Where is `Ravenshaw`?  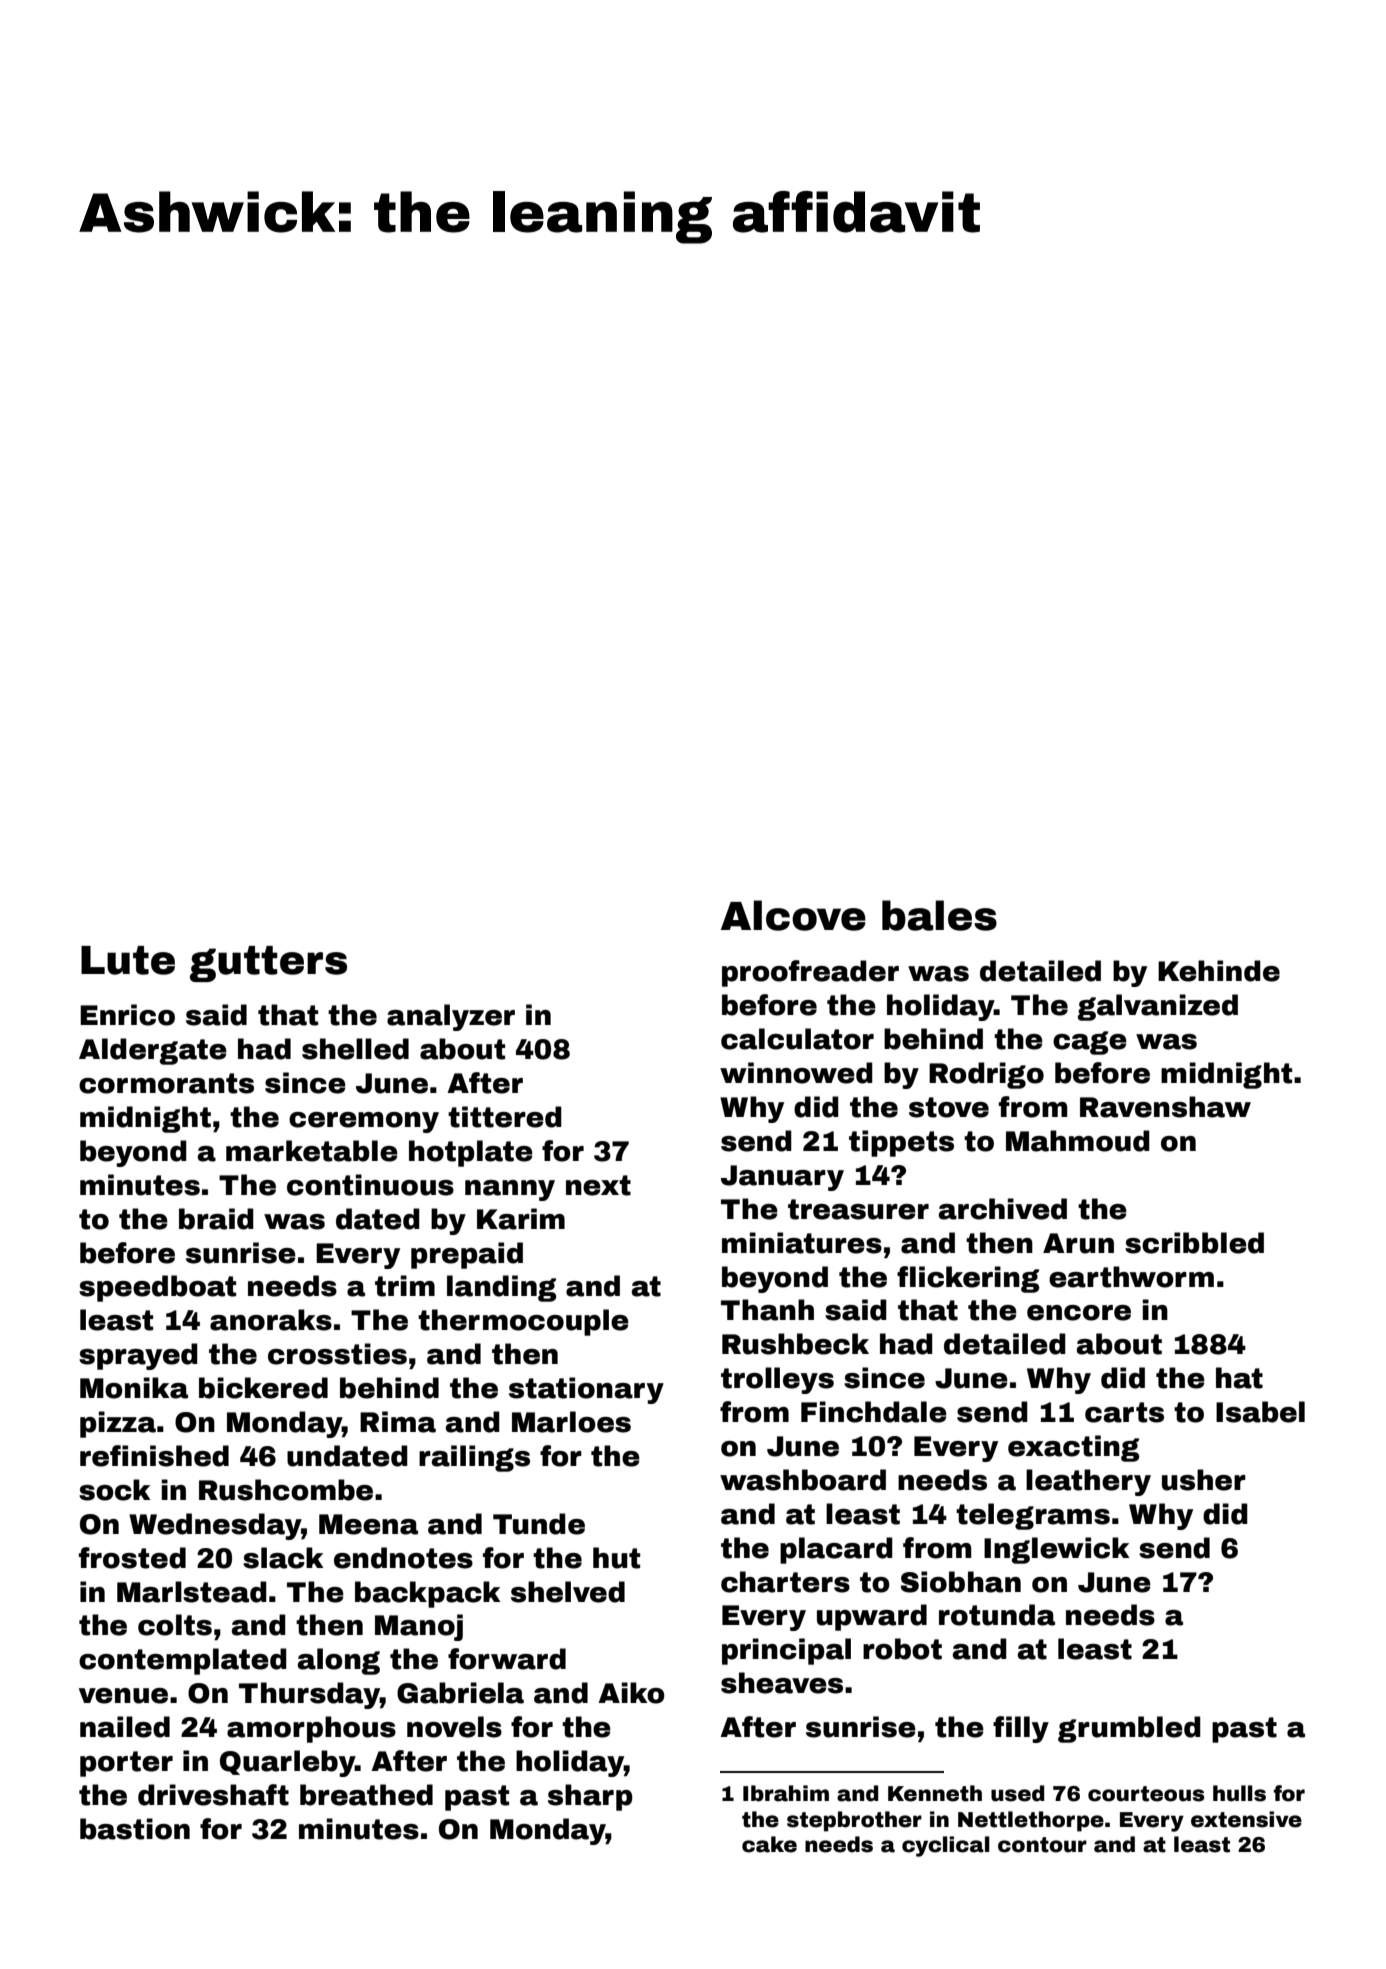 Ravenshaw is located at coordinates (1165, 1107).
